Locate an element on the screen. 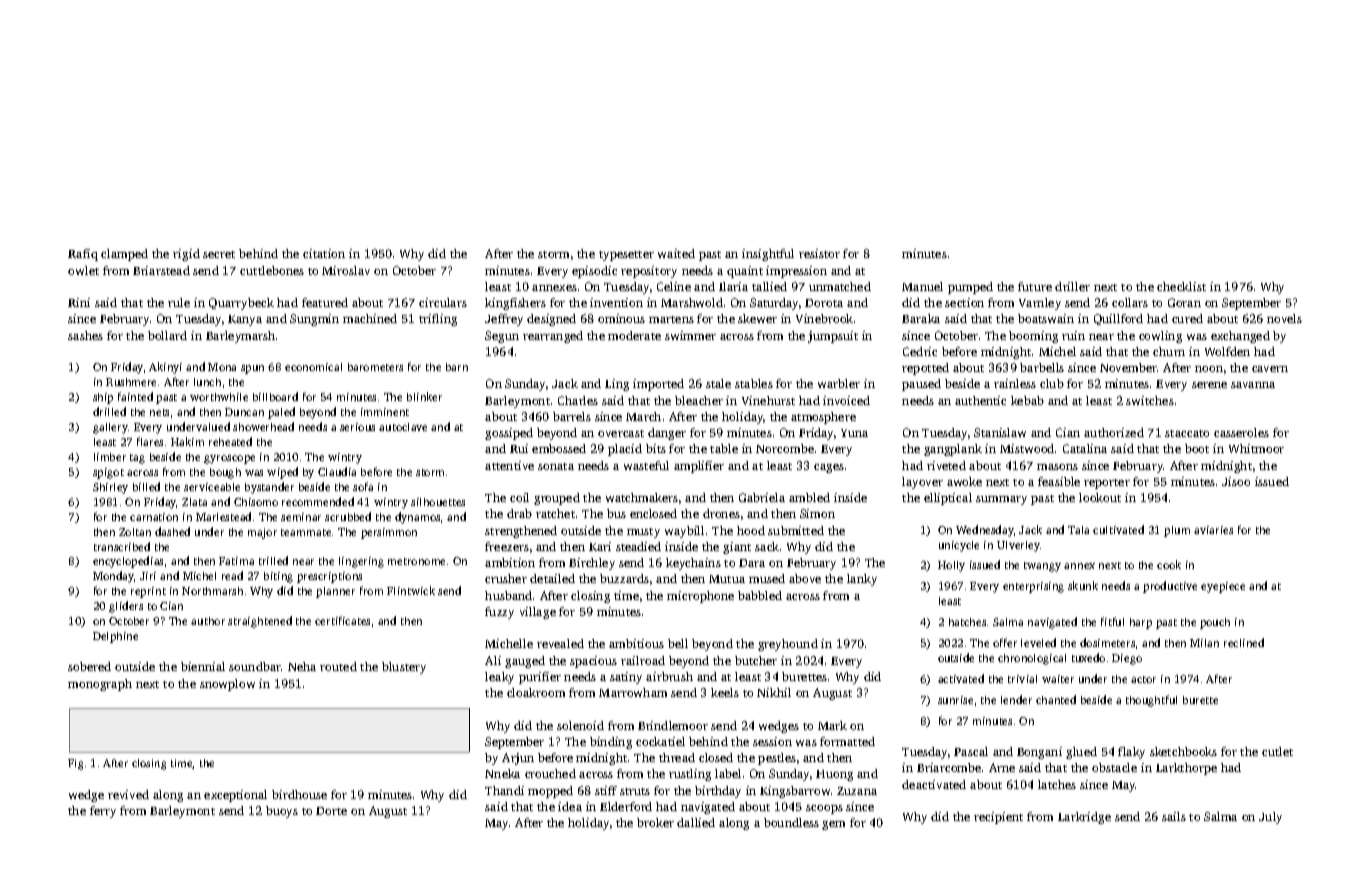 Image resolution: width=1372 pixels, height=887 pixels. metronome is located at coordinates (416, 561).
